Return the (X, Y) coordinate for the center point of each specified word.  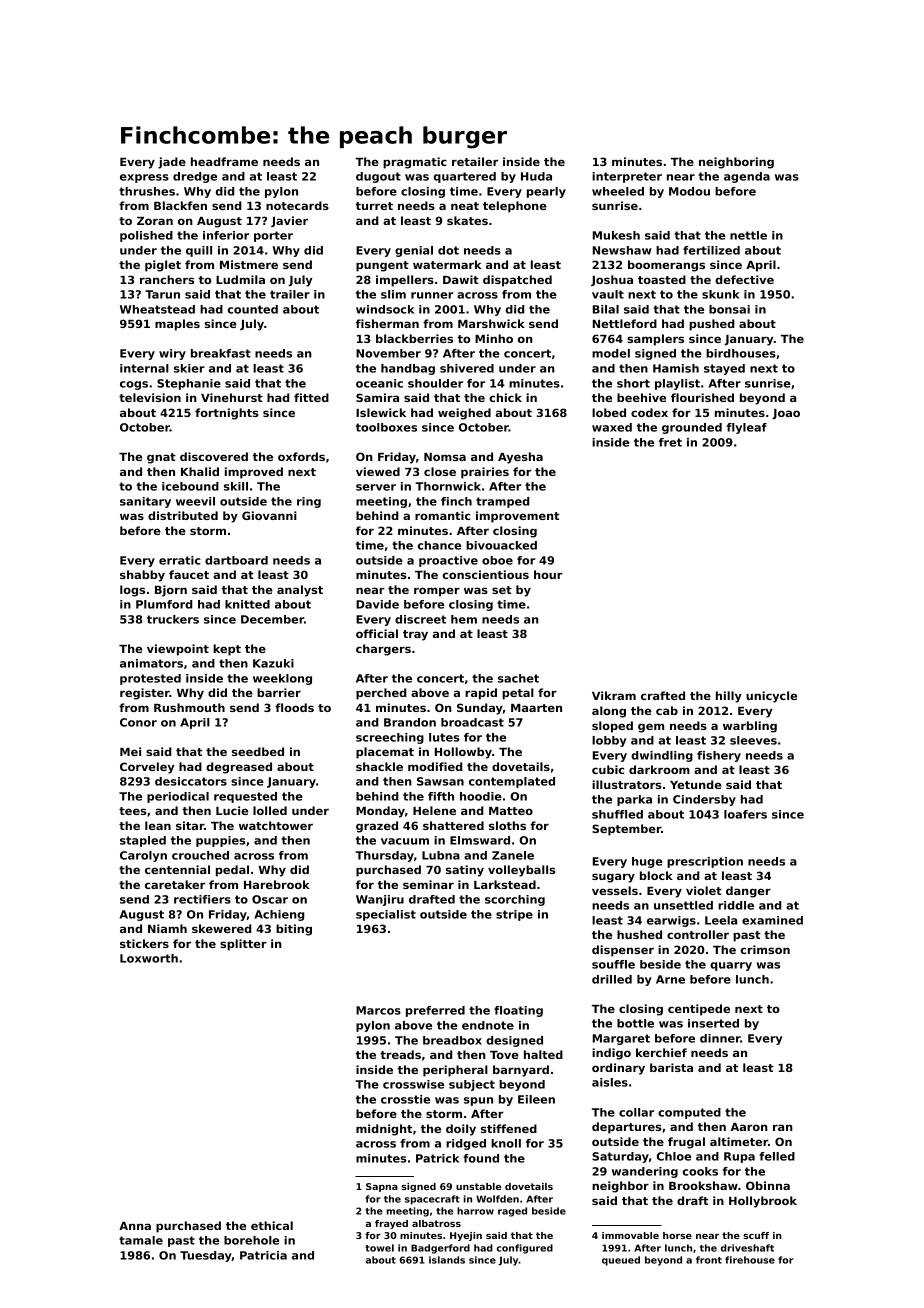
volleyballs (521, 871)
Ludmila (240, 279)
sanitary (145, 502)
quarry (731, 966)
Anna (135, 1226)
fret (670, 442)
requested (245, 797)
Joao (786, 414)
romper (437, 592)
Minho (494, 338)
